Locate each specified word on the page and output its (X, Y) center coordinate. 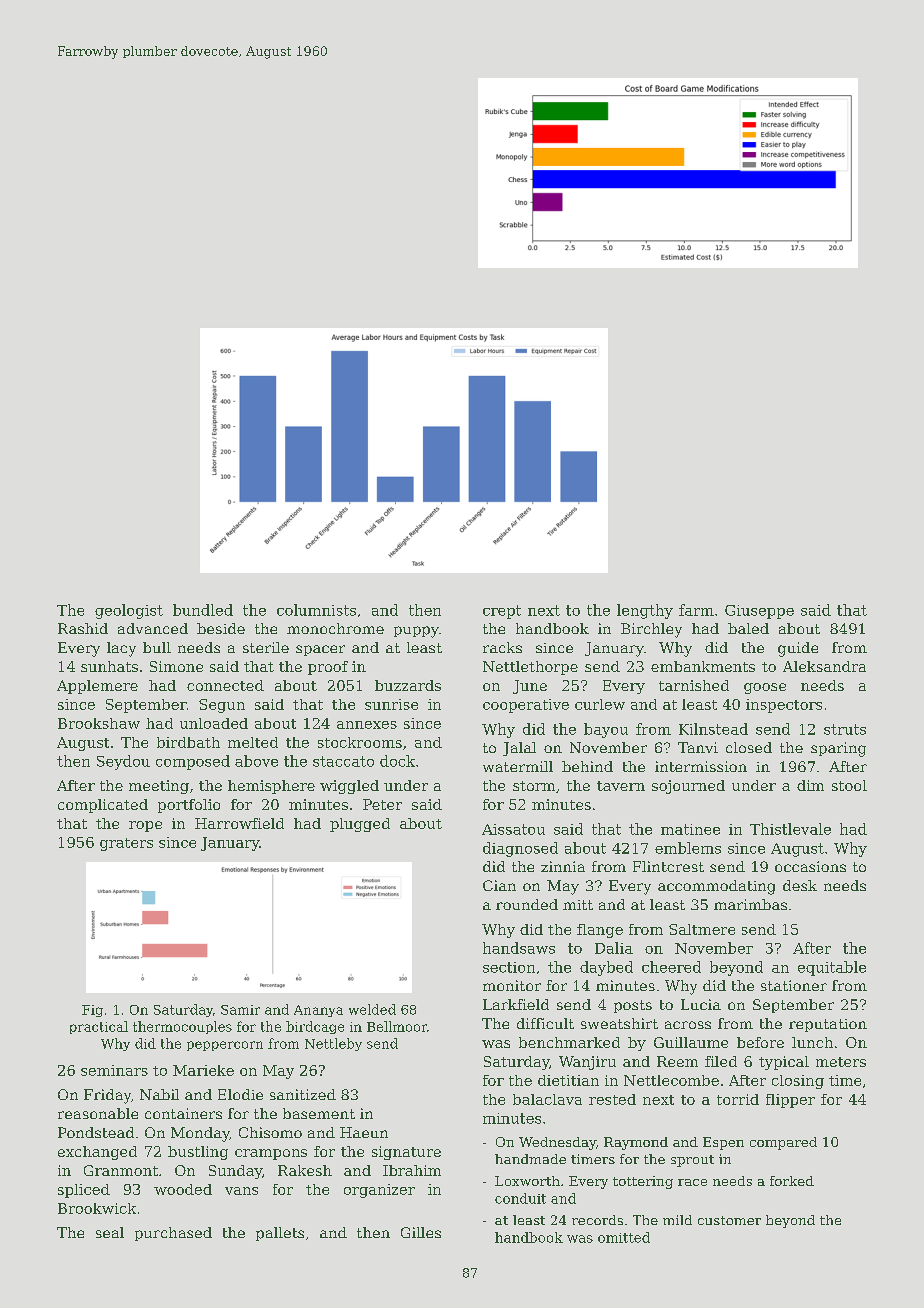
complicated (103, 806)
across (688, 1025)
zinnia (563, 866)
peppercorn (225, 1046)
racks (502, 647)
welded (372, 1009)
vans (241, 1191)
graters (126, 844)
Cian (499, 885)
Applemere (97, 687)
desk (800, 885)
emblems (688, 848)
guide (798, 649)
